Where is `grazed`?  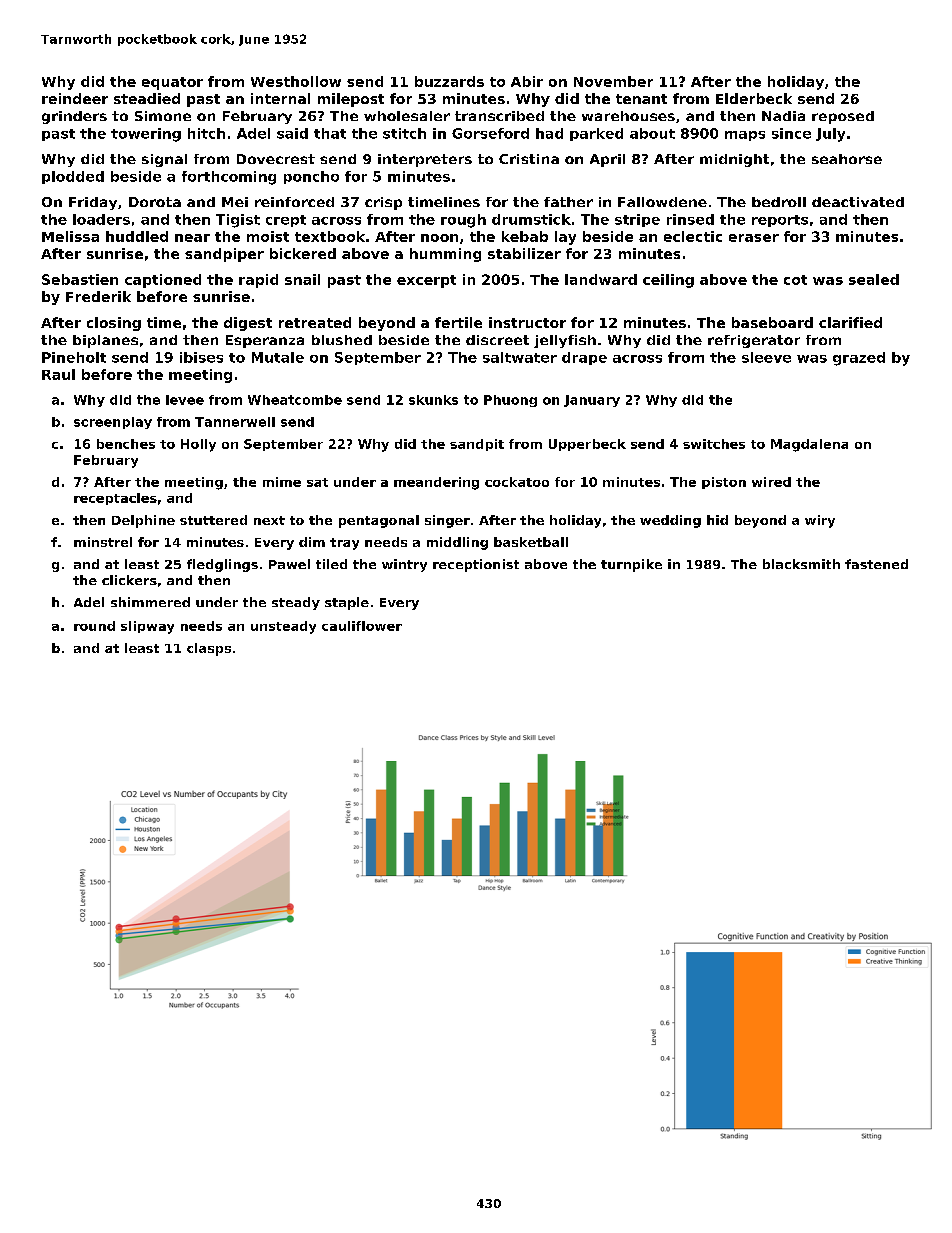
grazed is located at coordinates (859, 359).
